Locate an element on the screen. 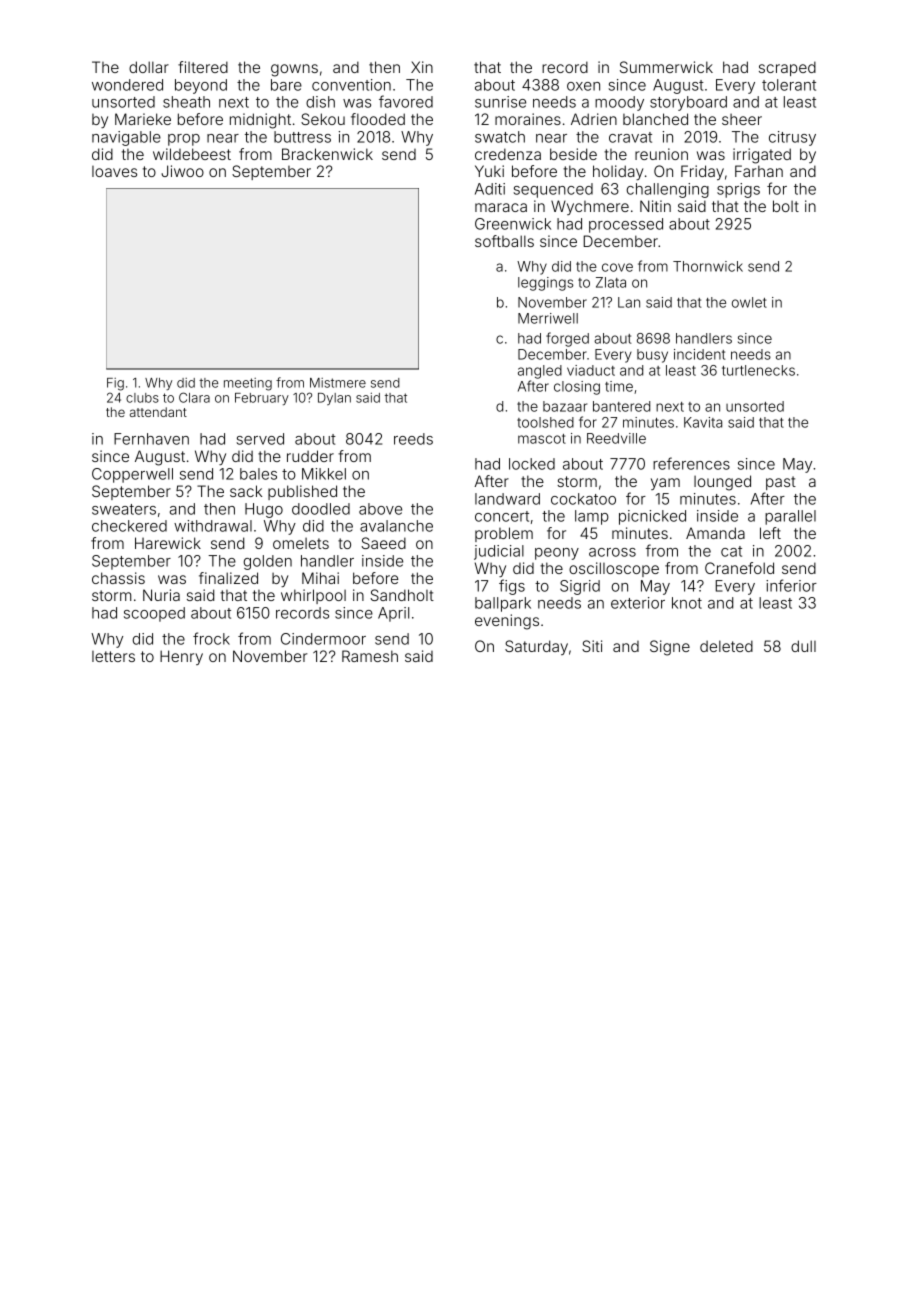 Image resolution: width=908 pixels, height=1316 pixels. oxen is located at coordinates (583, 86).
